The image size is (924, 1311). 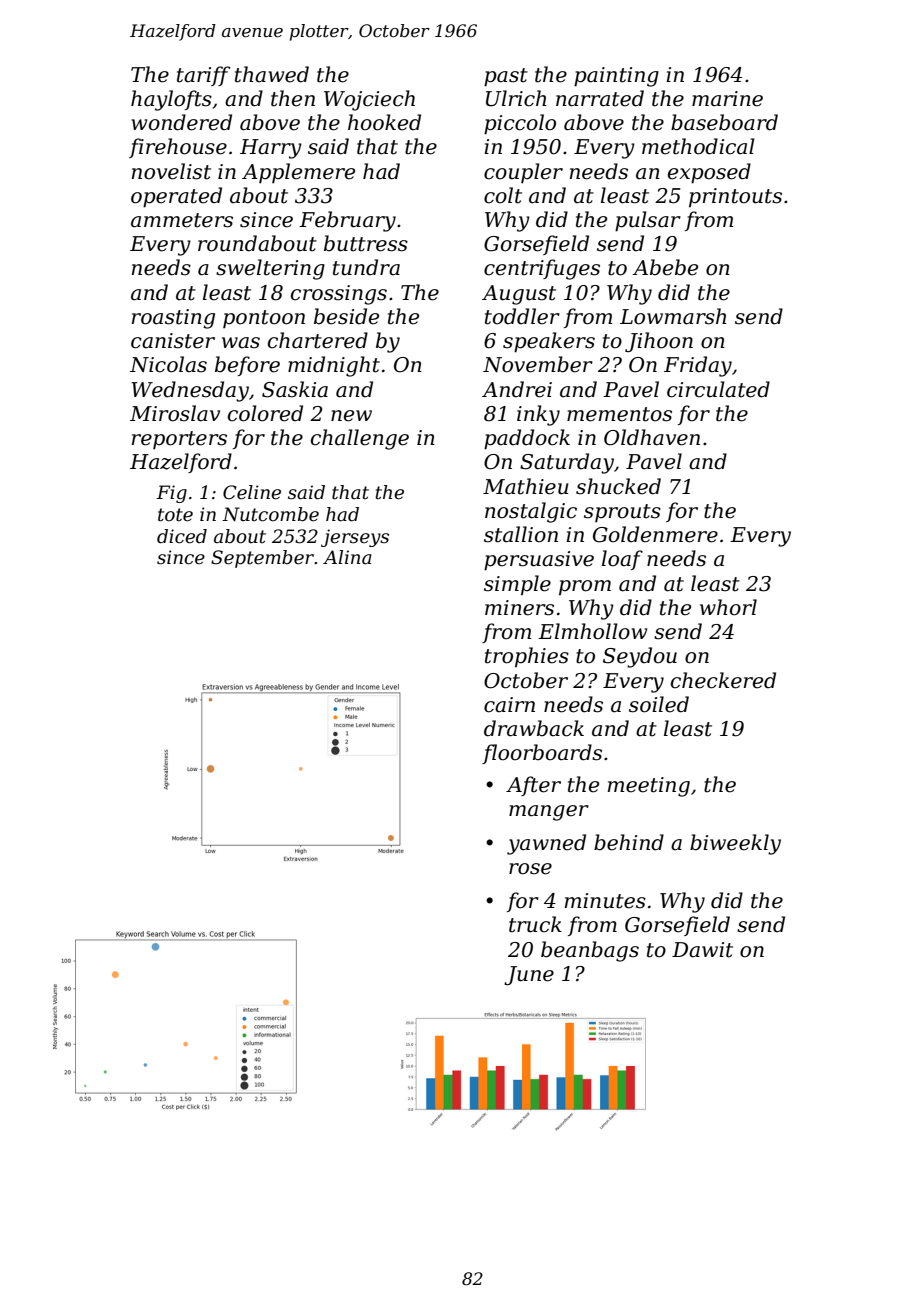 I want to click on Alina, so click(x=347, y=557).
